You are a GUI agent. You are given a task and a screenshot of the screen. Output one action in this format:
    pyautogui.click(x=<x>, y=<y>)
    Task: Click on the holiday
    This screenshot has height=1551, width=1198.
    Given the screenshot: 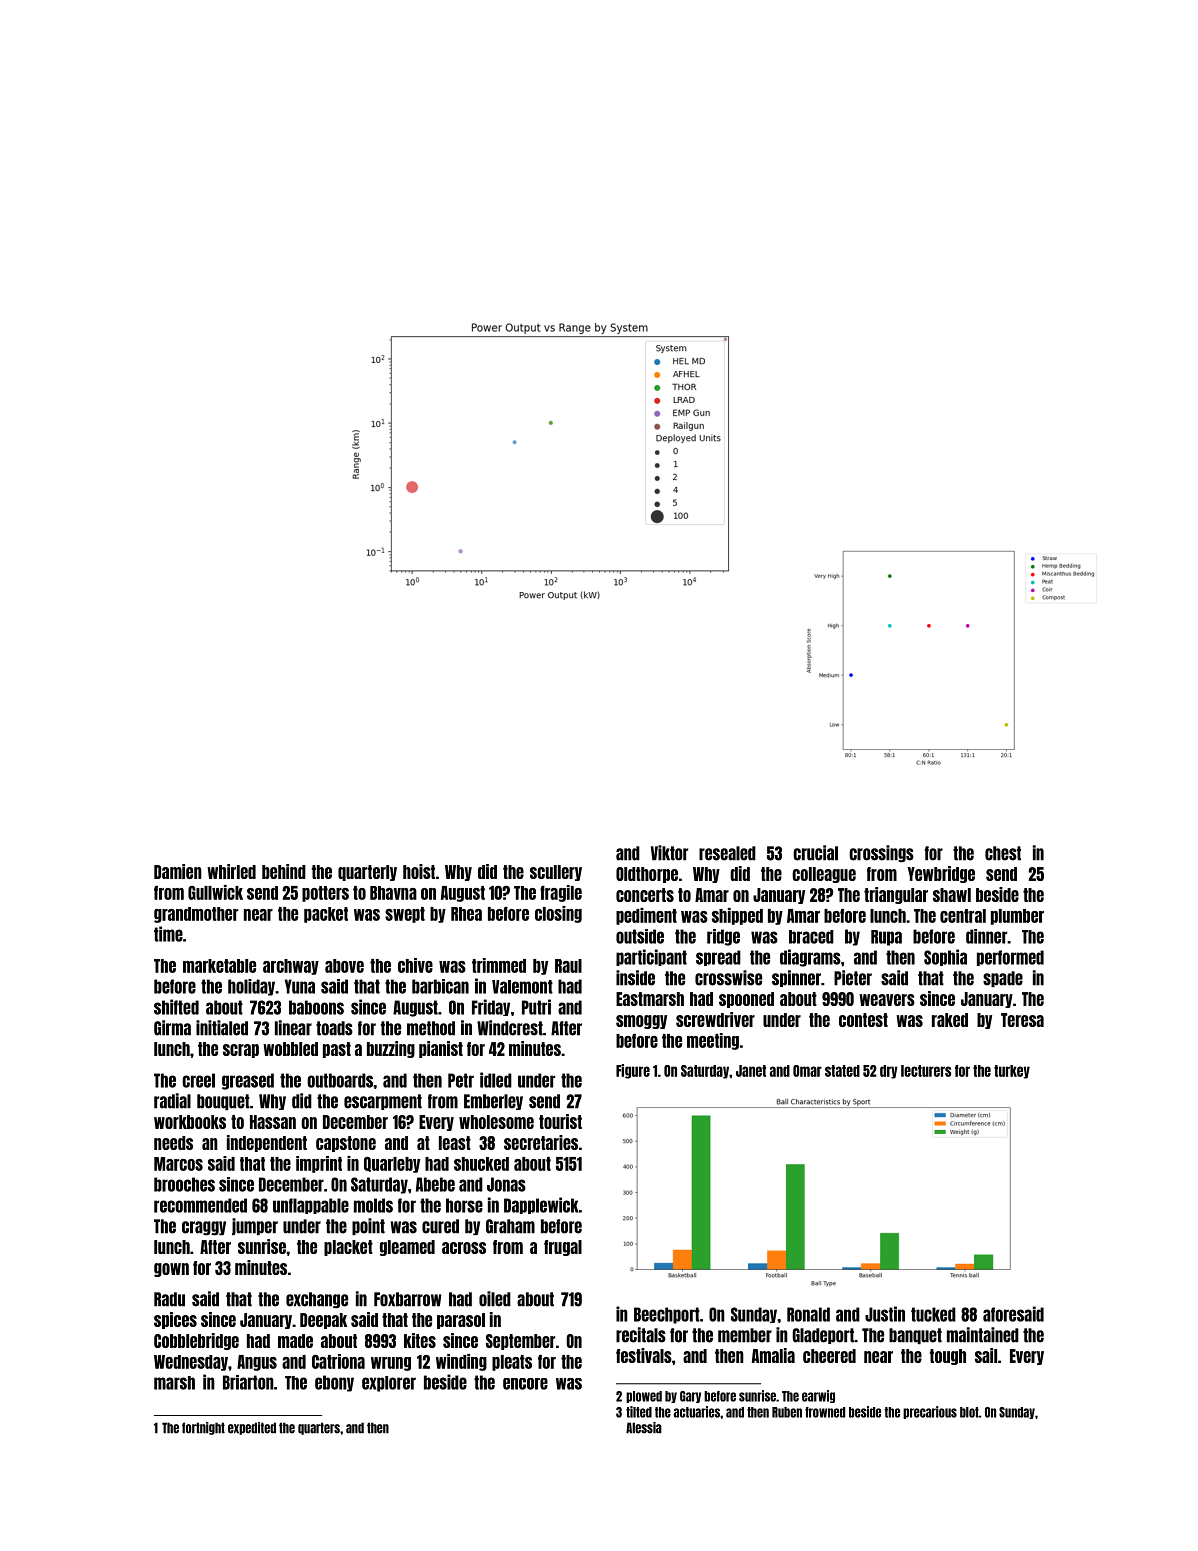 What is the action you would take?
    pyautogui.click(x=251, y=987)
